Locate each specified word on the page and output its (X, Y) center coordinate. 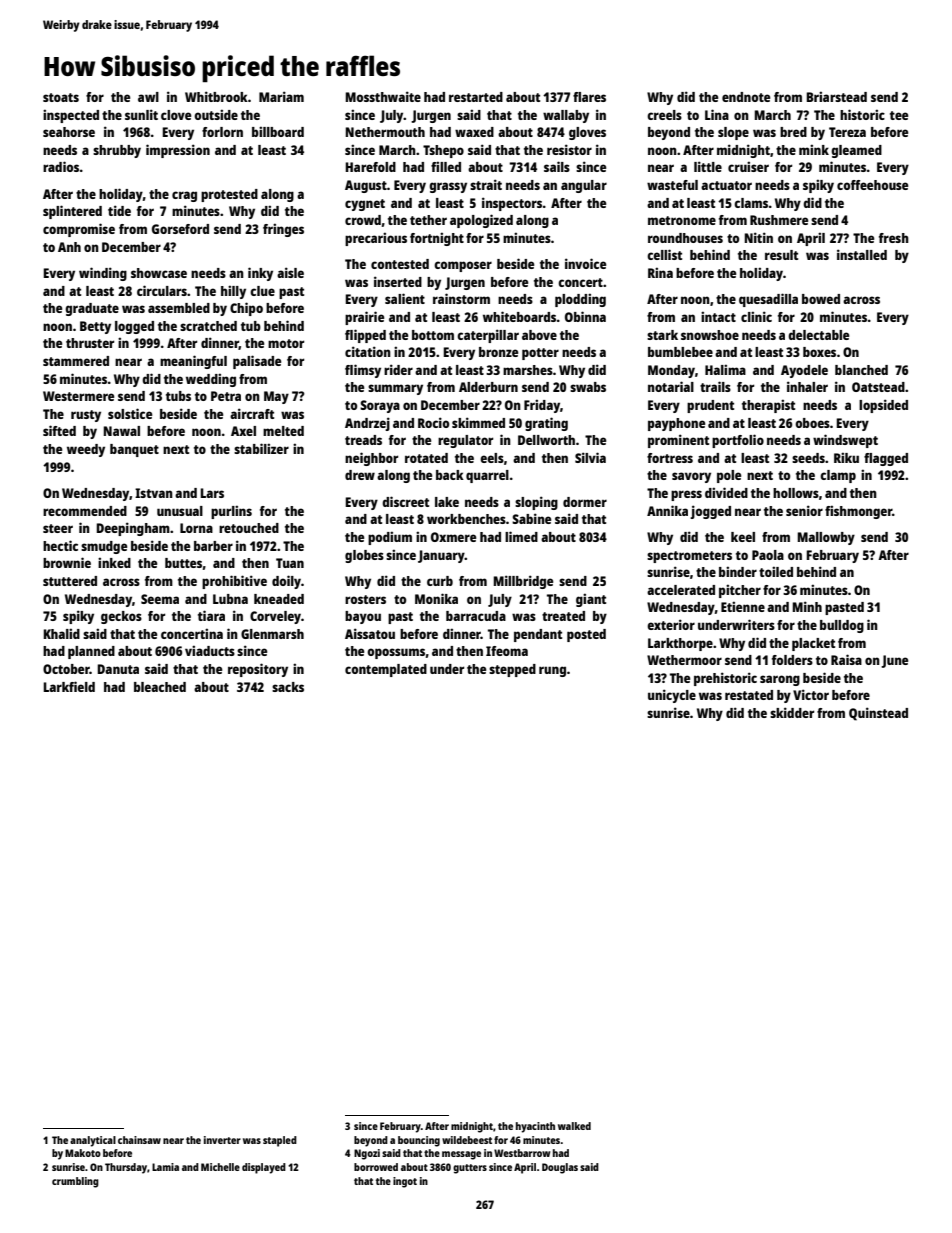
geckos (121, 617)
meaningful (193, 362)
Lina (717, 114)
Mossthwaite (383, 96)
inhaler (807, 386)
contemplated (386, 670)
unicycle (672, 696)
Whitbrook (216, 96)
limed (521, 536)
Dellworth (546, 440)
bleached (160, 687)
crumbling (75, 1182)
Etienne (743, 606)
